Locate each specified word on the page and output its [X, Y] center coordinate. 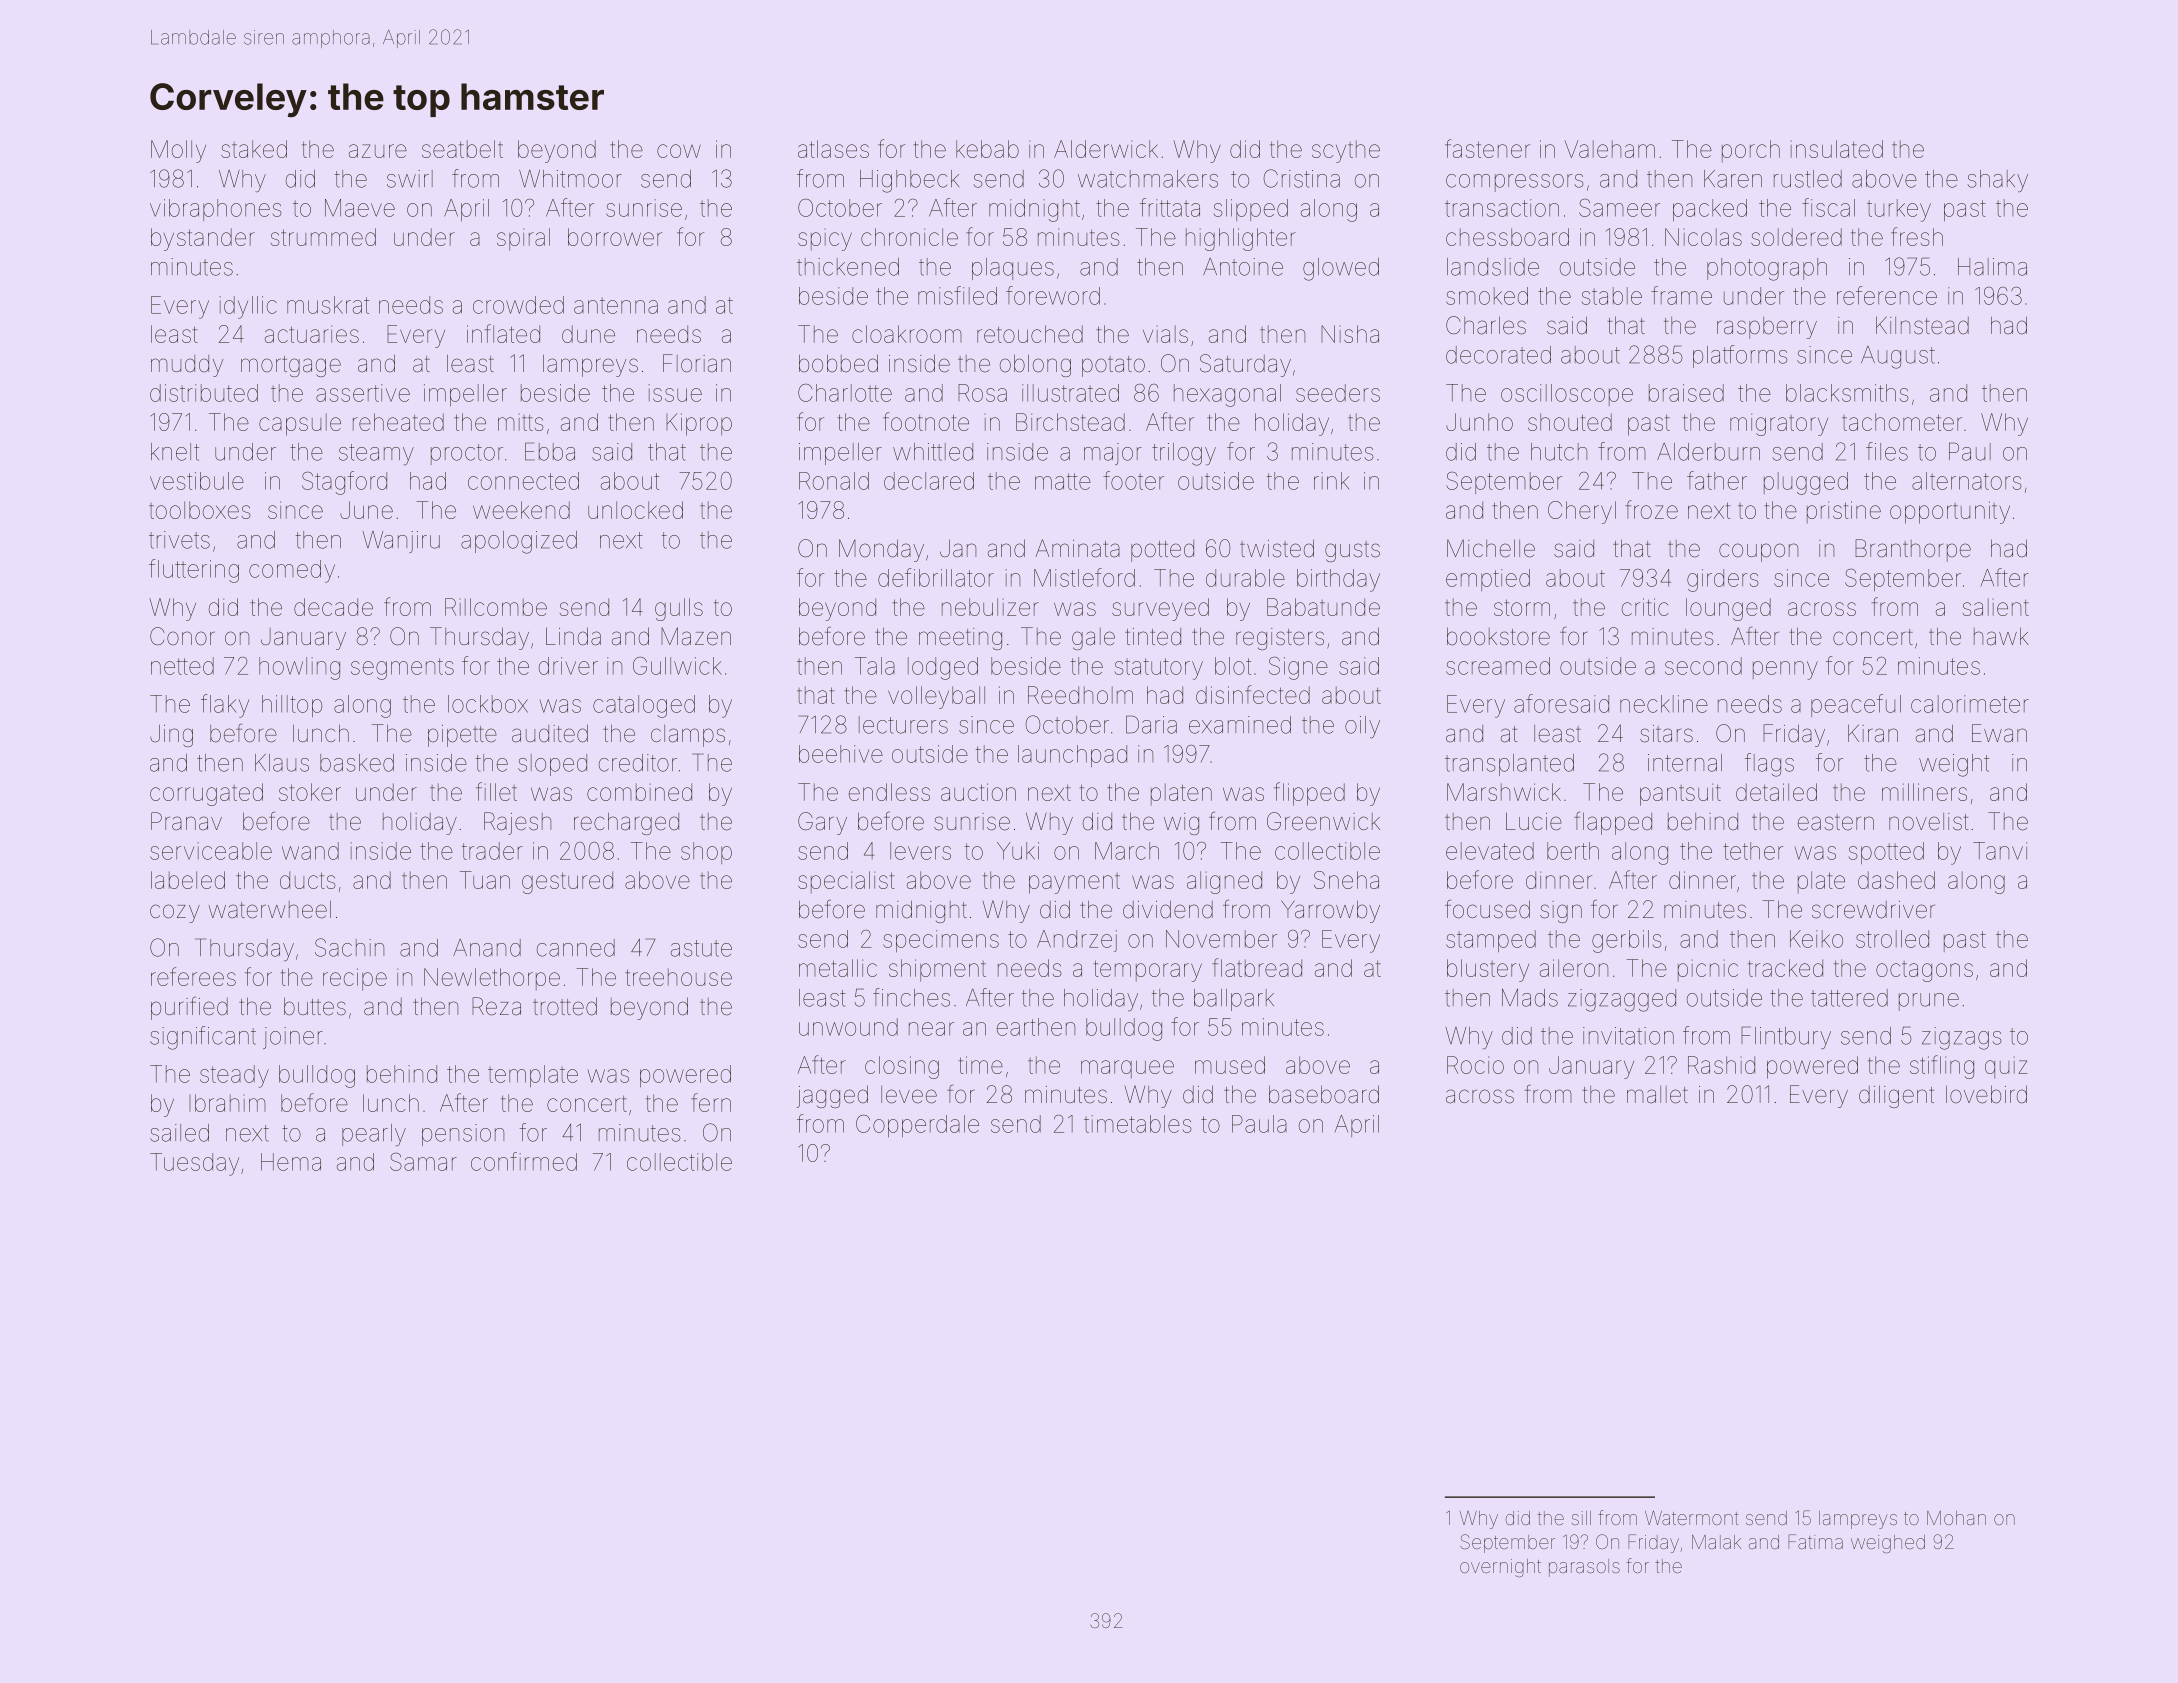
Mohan [1956, 1518]
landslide [1493, 267]
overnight [1500, 1568]
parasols [1584, 1568]
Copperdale [917, 1126]
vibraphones [216, 210]
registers [1280, 639]
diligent [1896, 1096]
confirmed [524, 1161]
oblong [1035, 365]
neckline [1664, 704]
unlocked [635, 510]
